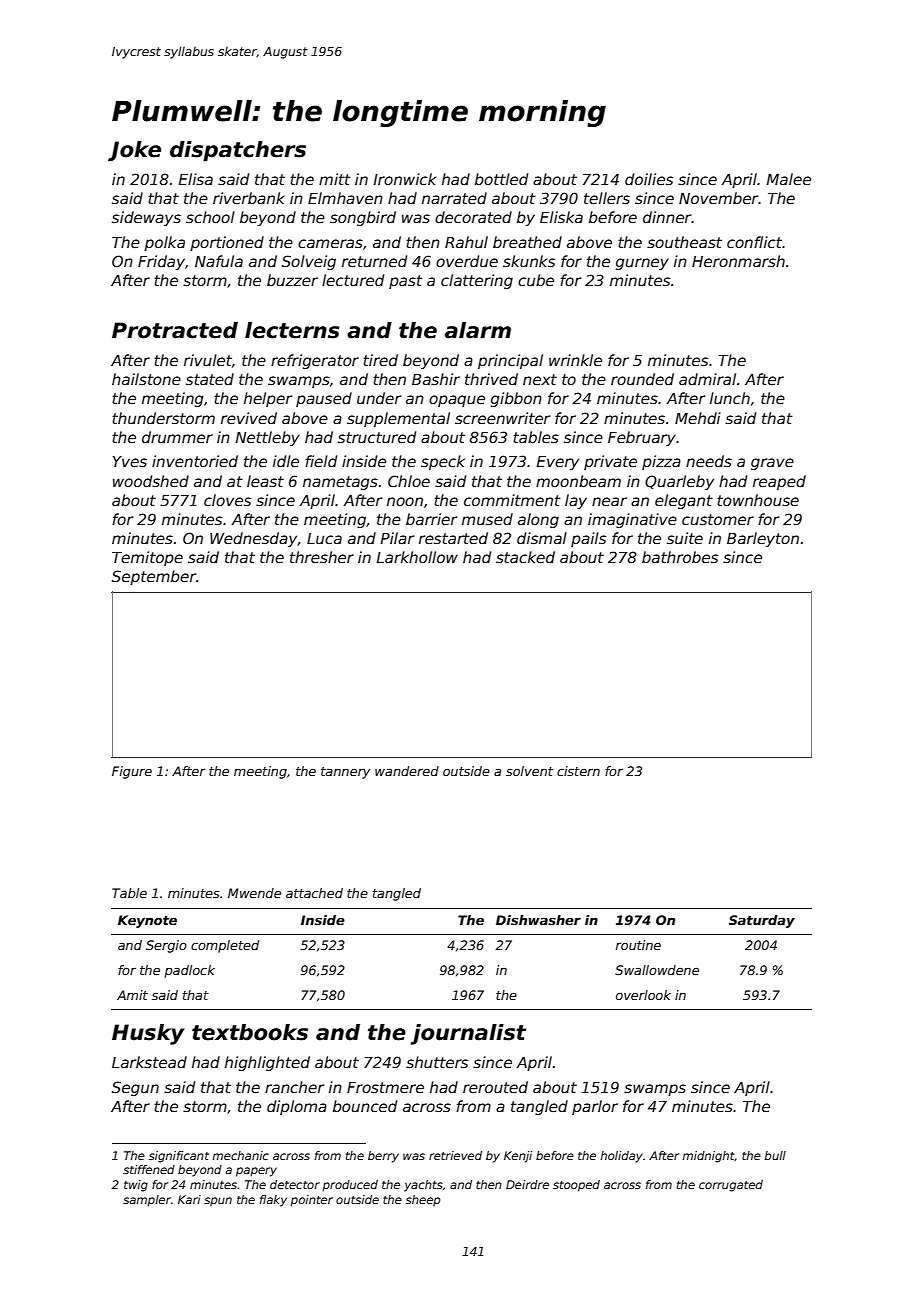 Image resolution: width=924 pixels, height=1308 pixels. I want to click on customer, so click(718, 519).
